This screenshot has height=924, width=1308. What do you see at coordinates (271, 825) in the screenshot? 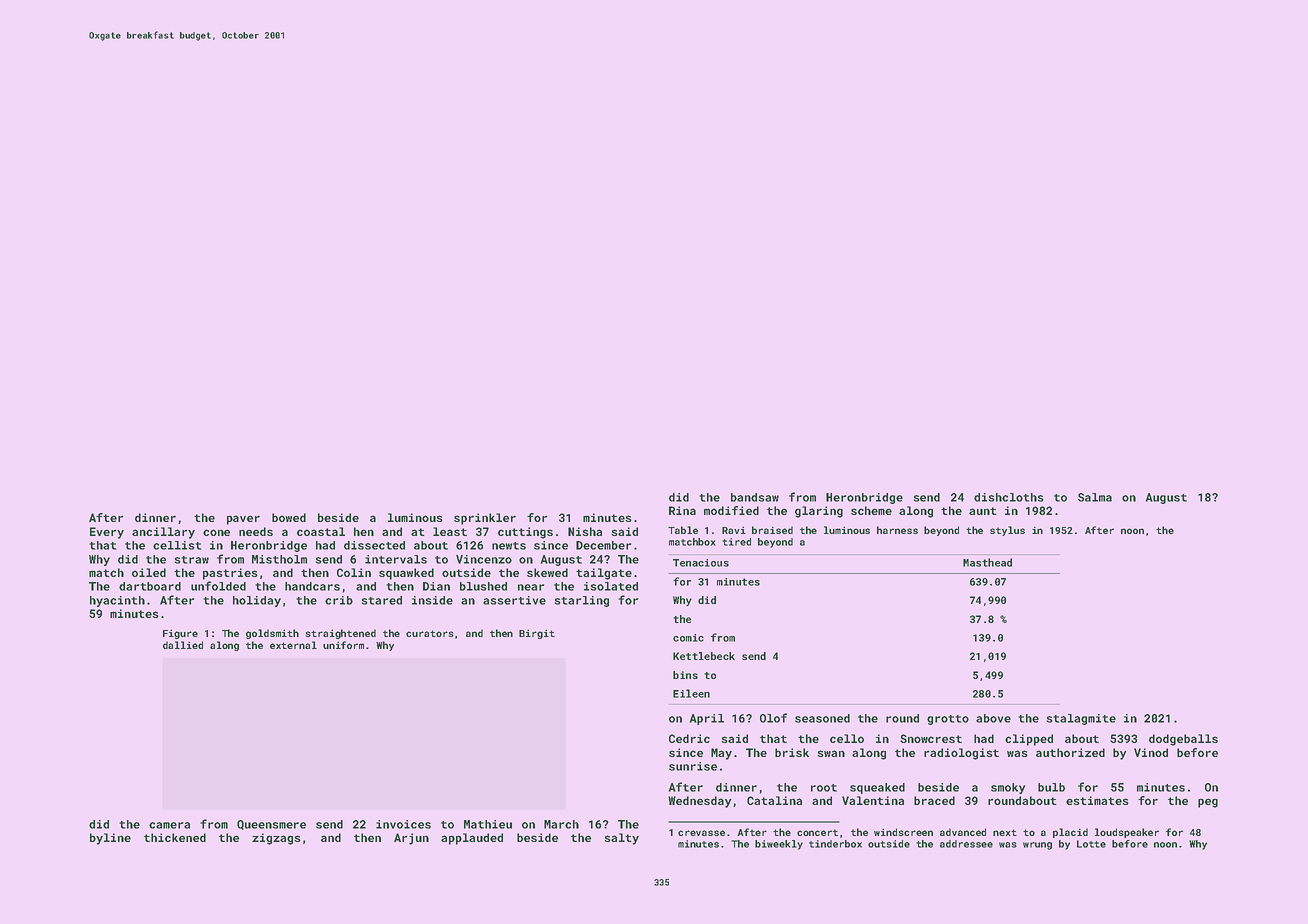
I see `Queensmere` at bounding box center [271, 825].
